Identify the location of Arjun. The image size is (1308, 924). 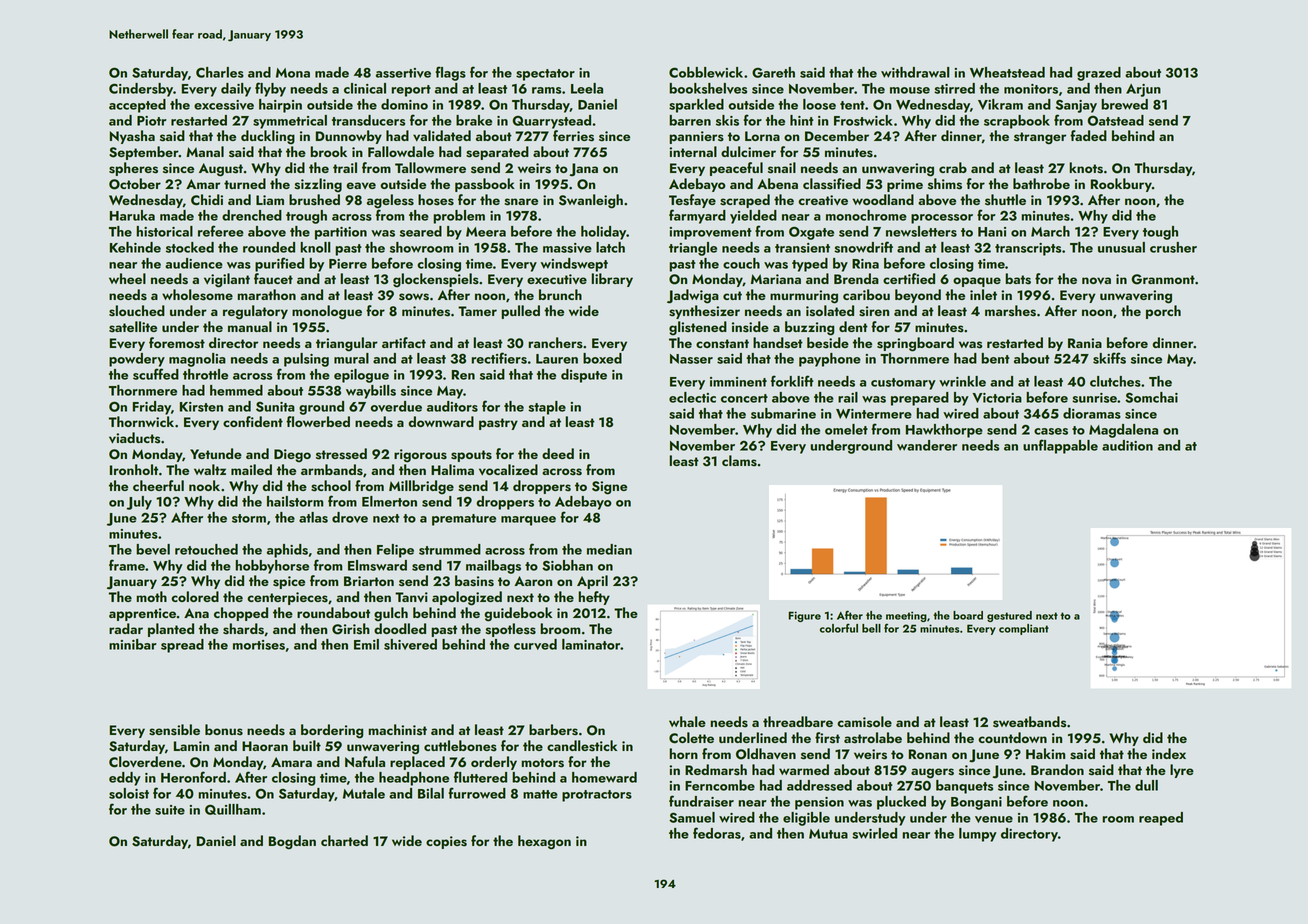
(1143, 90).
